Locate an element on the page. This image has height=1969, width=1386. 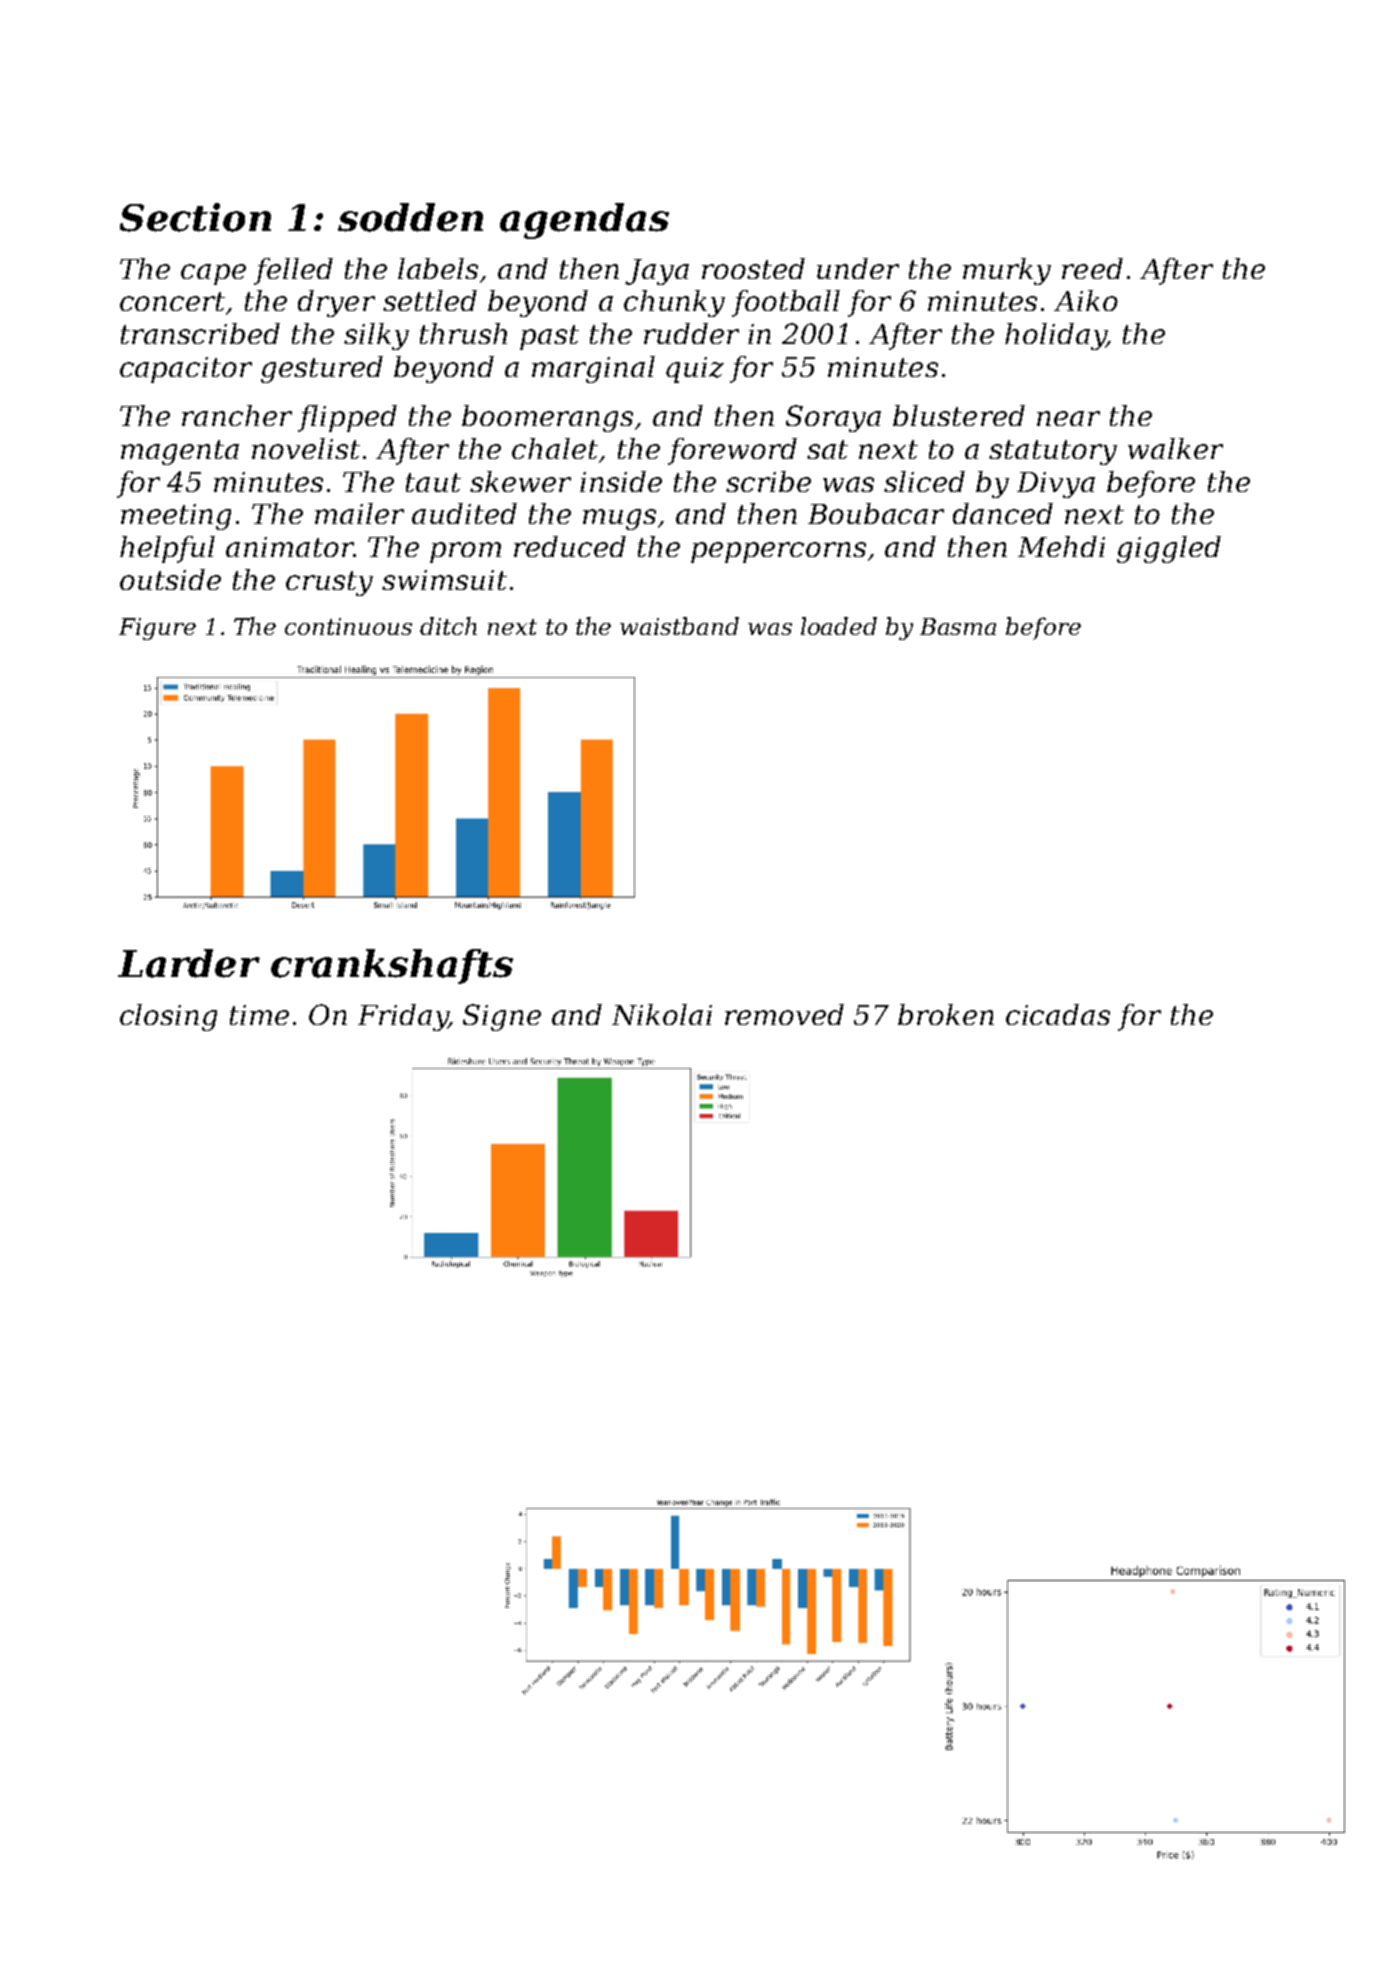
gestured is located at coordinates (322, 369).
